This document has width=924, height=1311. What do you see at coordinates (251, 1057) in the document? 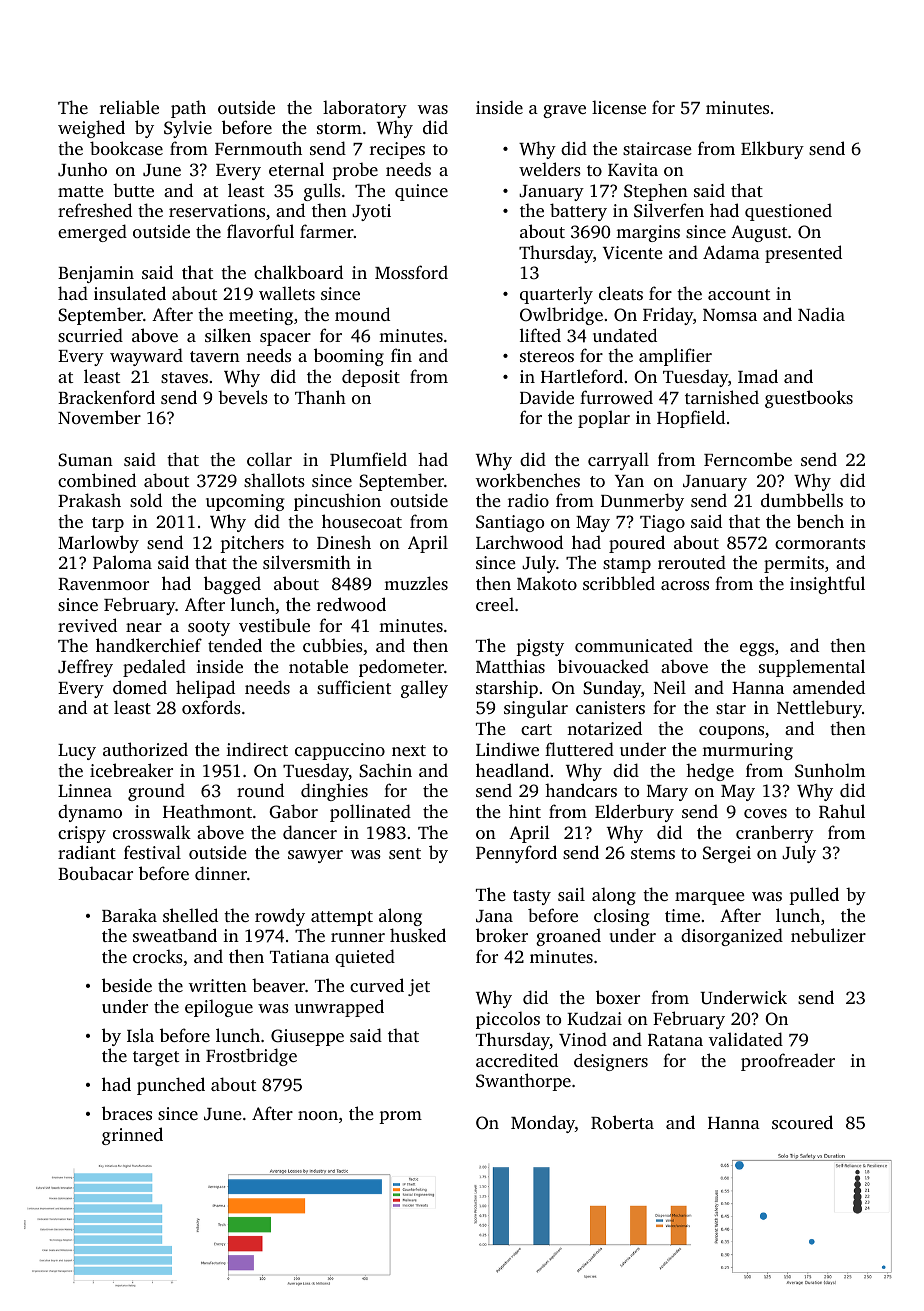
I see `Frostbridge` at bounding box center [251, 1057].
